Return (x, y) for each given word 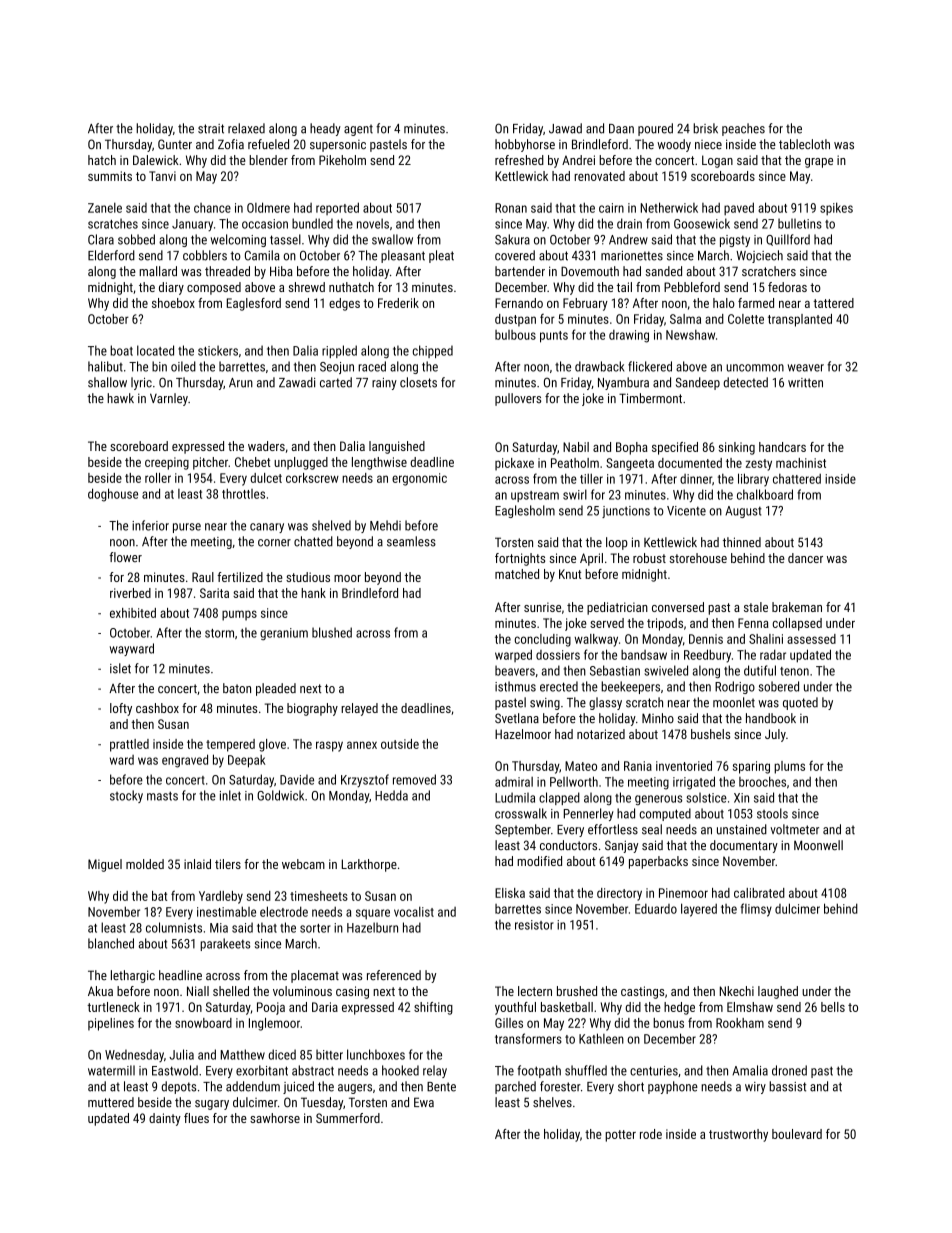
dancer (805, 558)
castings (642, 992)
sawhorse (275, 1118)
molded (145, 864)
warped (513, 655)
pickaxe (514, 464)
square (373, 914)
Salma (685, 319)
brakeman (797, 607)
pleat (441, 256)
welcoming (238, 240)
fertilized (240, 577)
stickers (218, 350)
